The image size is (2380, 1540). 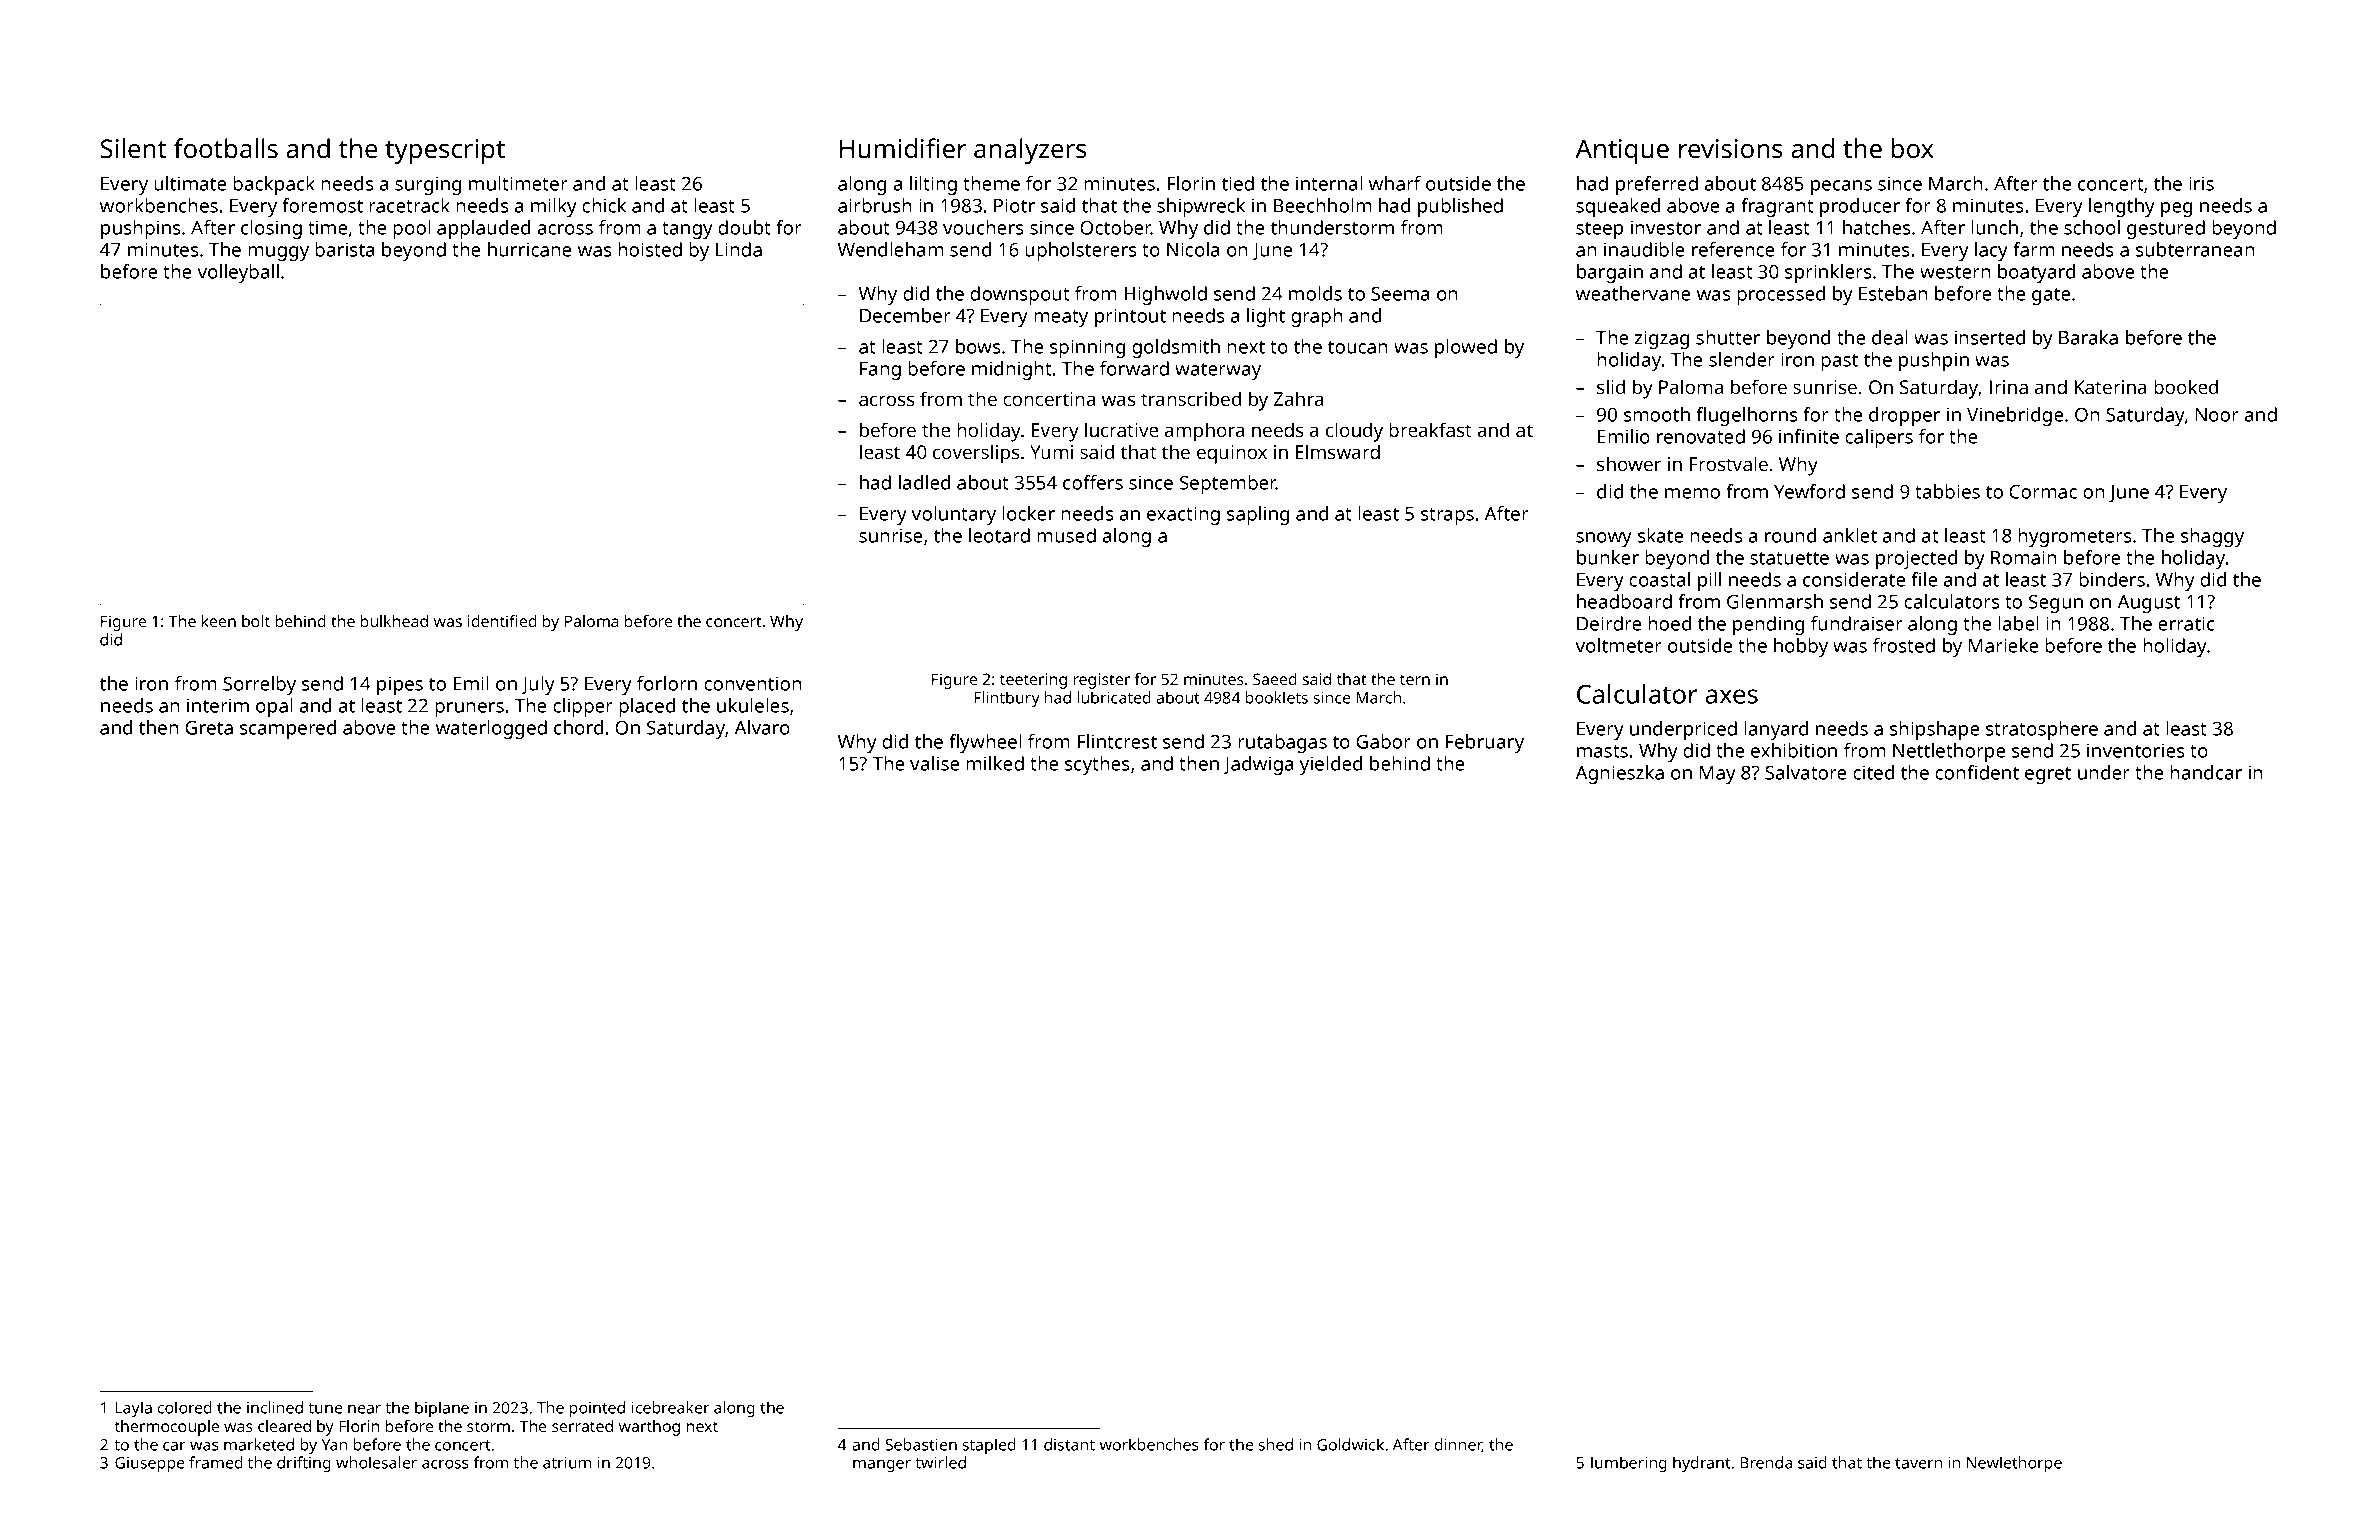 What do you see at coordinates (238, 273) in the screenshot?
I see `volleyball` at bounding box center [238, 273].
